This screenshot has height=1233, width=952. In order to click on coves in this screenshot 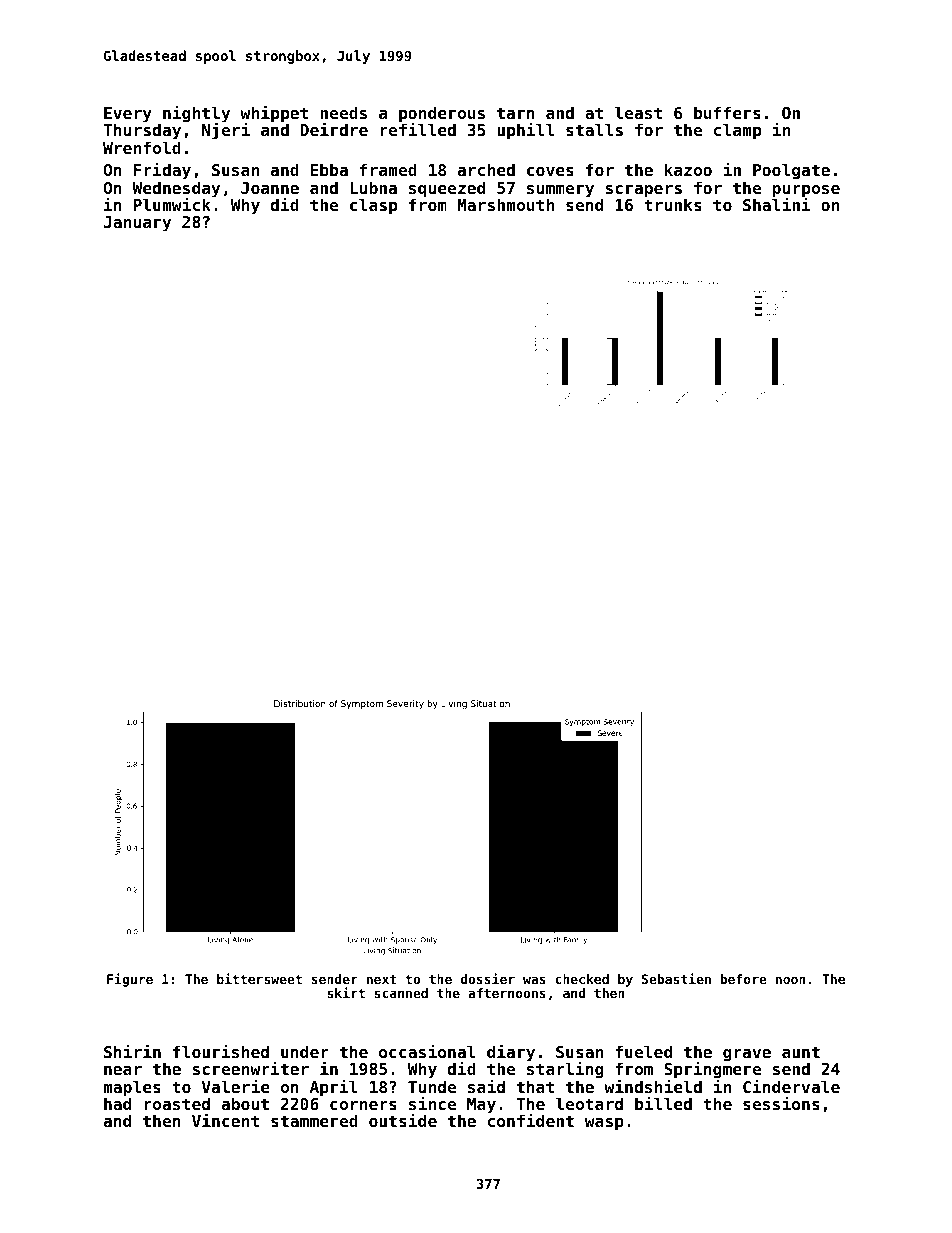, I will do `click(550, 171)`.
